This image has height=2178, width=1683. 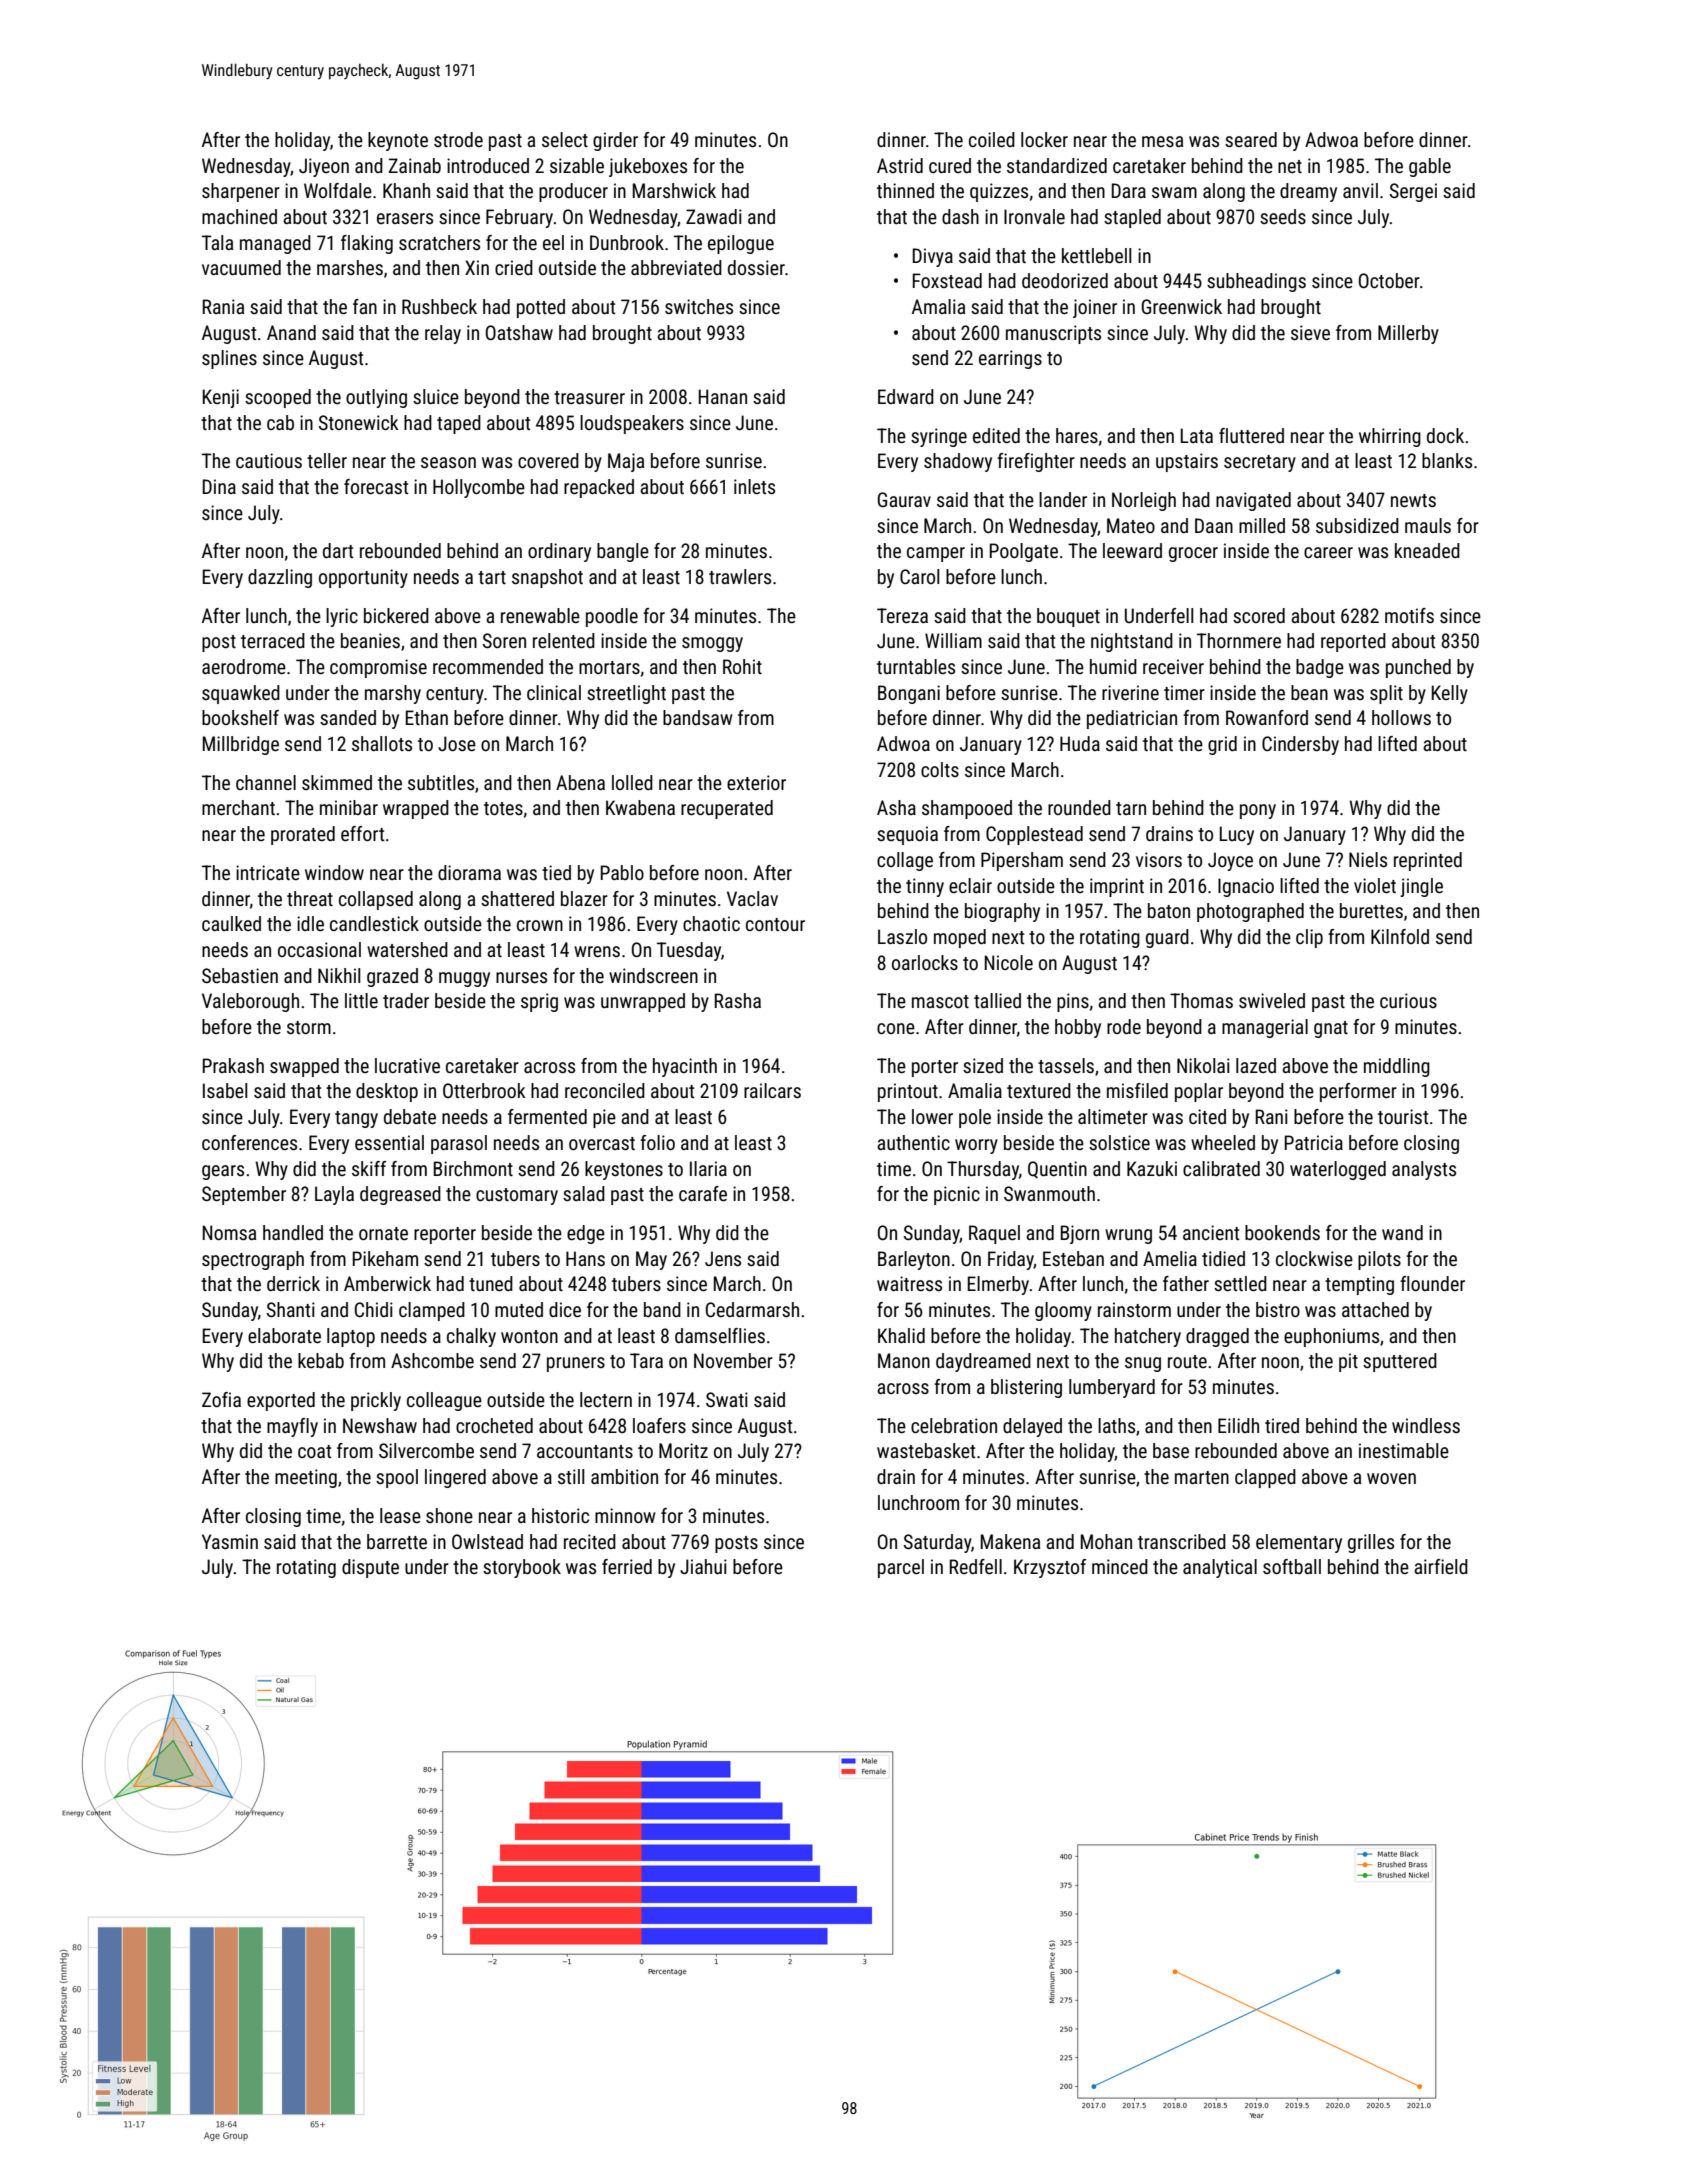 I want to click on lucrative, so click(x=407, y=1065).
